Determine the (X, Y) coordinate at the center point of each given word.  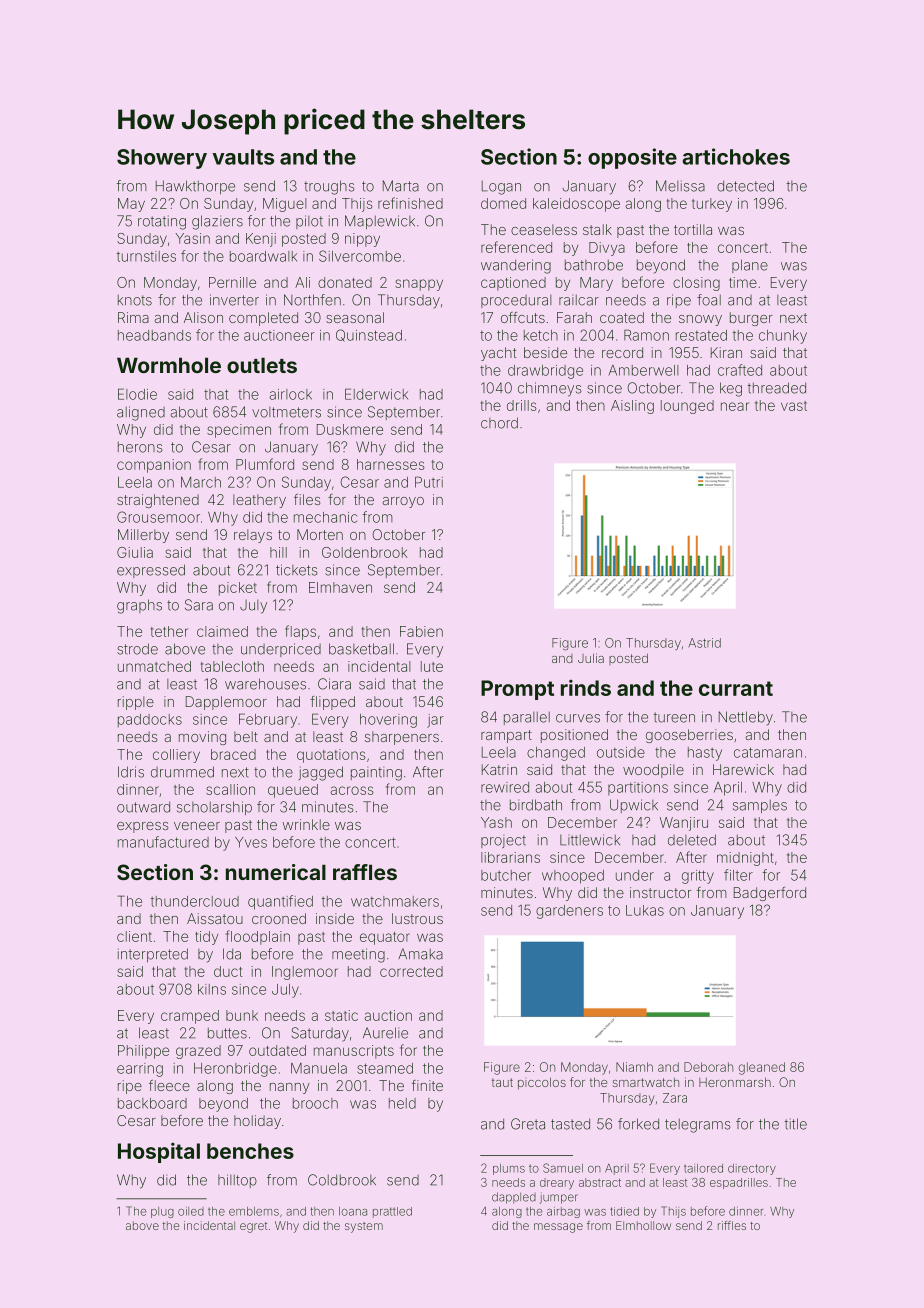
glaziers (217, 222)
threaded (777, 388)
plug (162, 1212)
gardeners (569, 912)
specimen (239, 431)
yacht (498, 354)
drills (522, 405)
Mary (596, 284)
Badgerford (770, 894)
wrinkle (306, 824)
